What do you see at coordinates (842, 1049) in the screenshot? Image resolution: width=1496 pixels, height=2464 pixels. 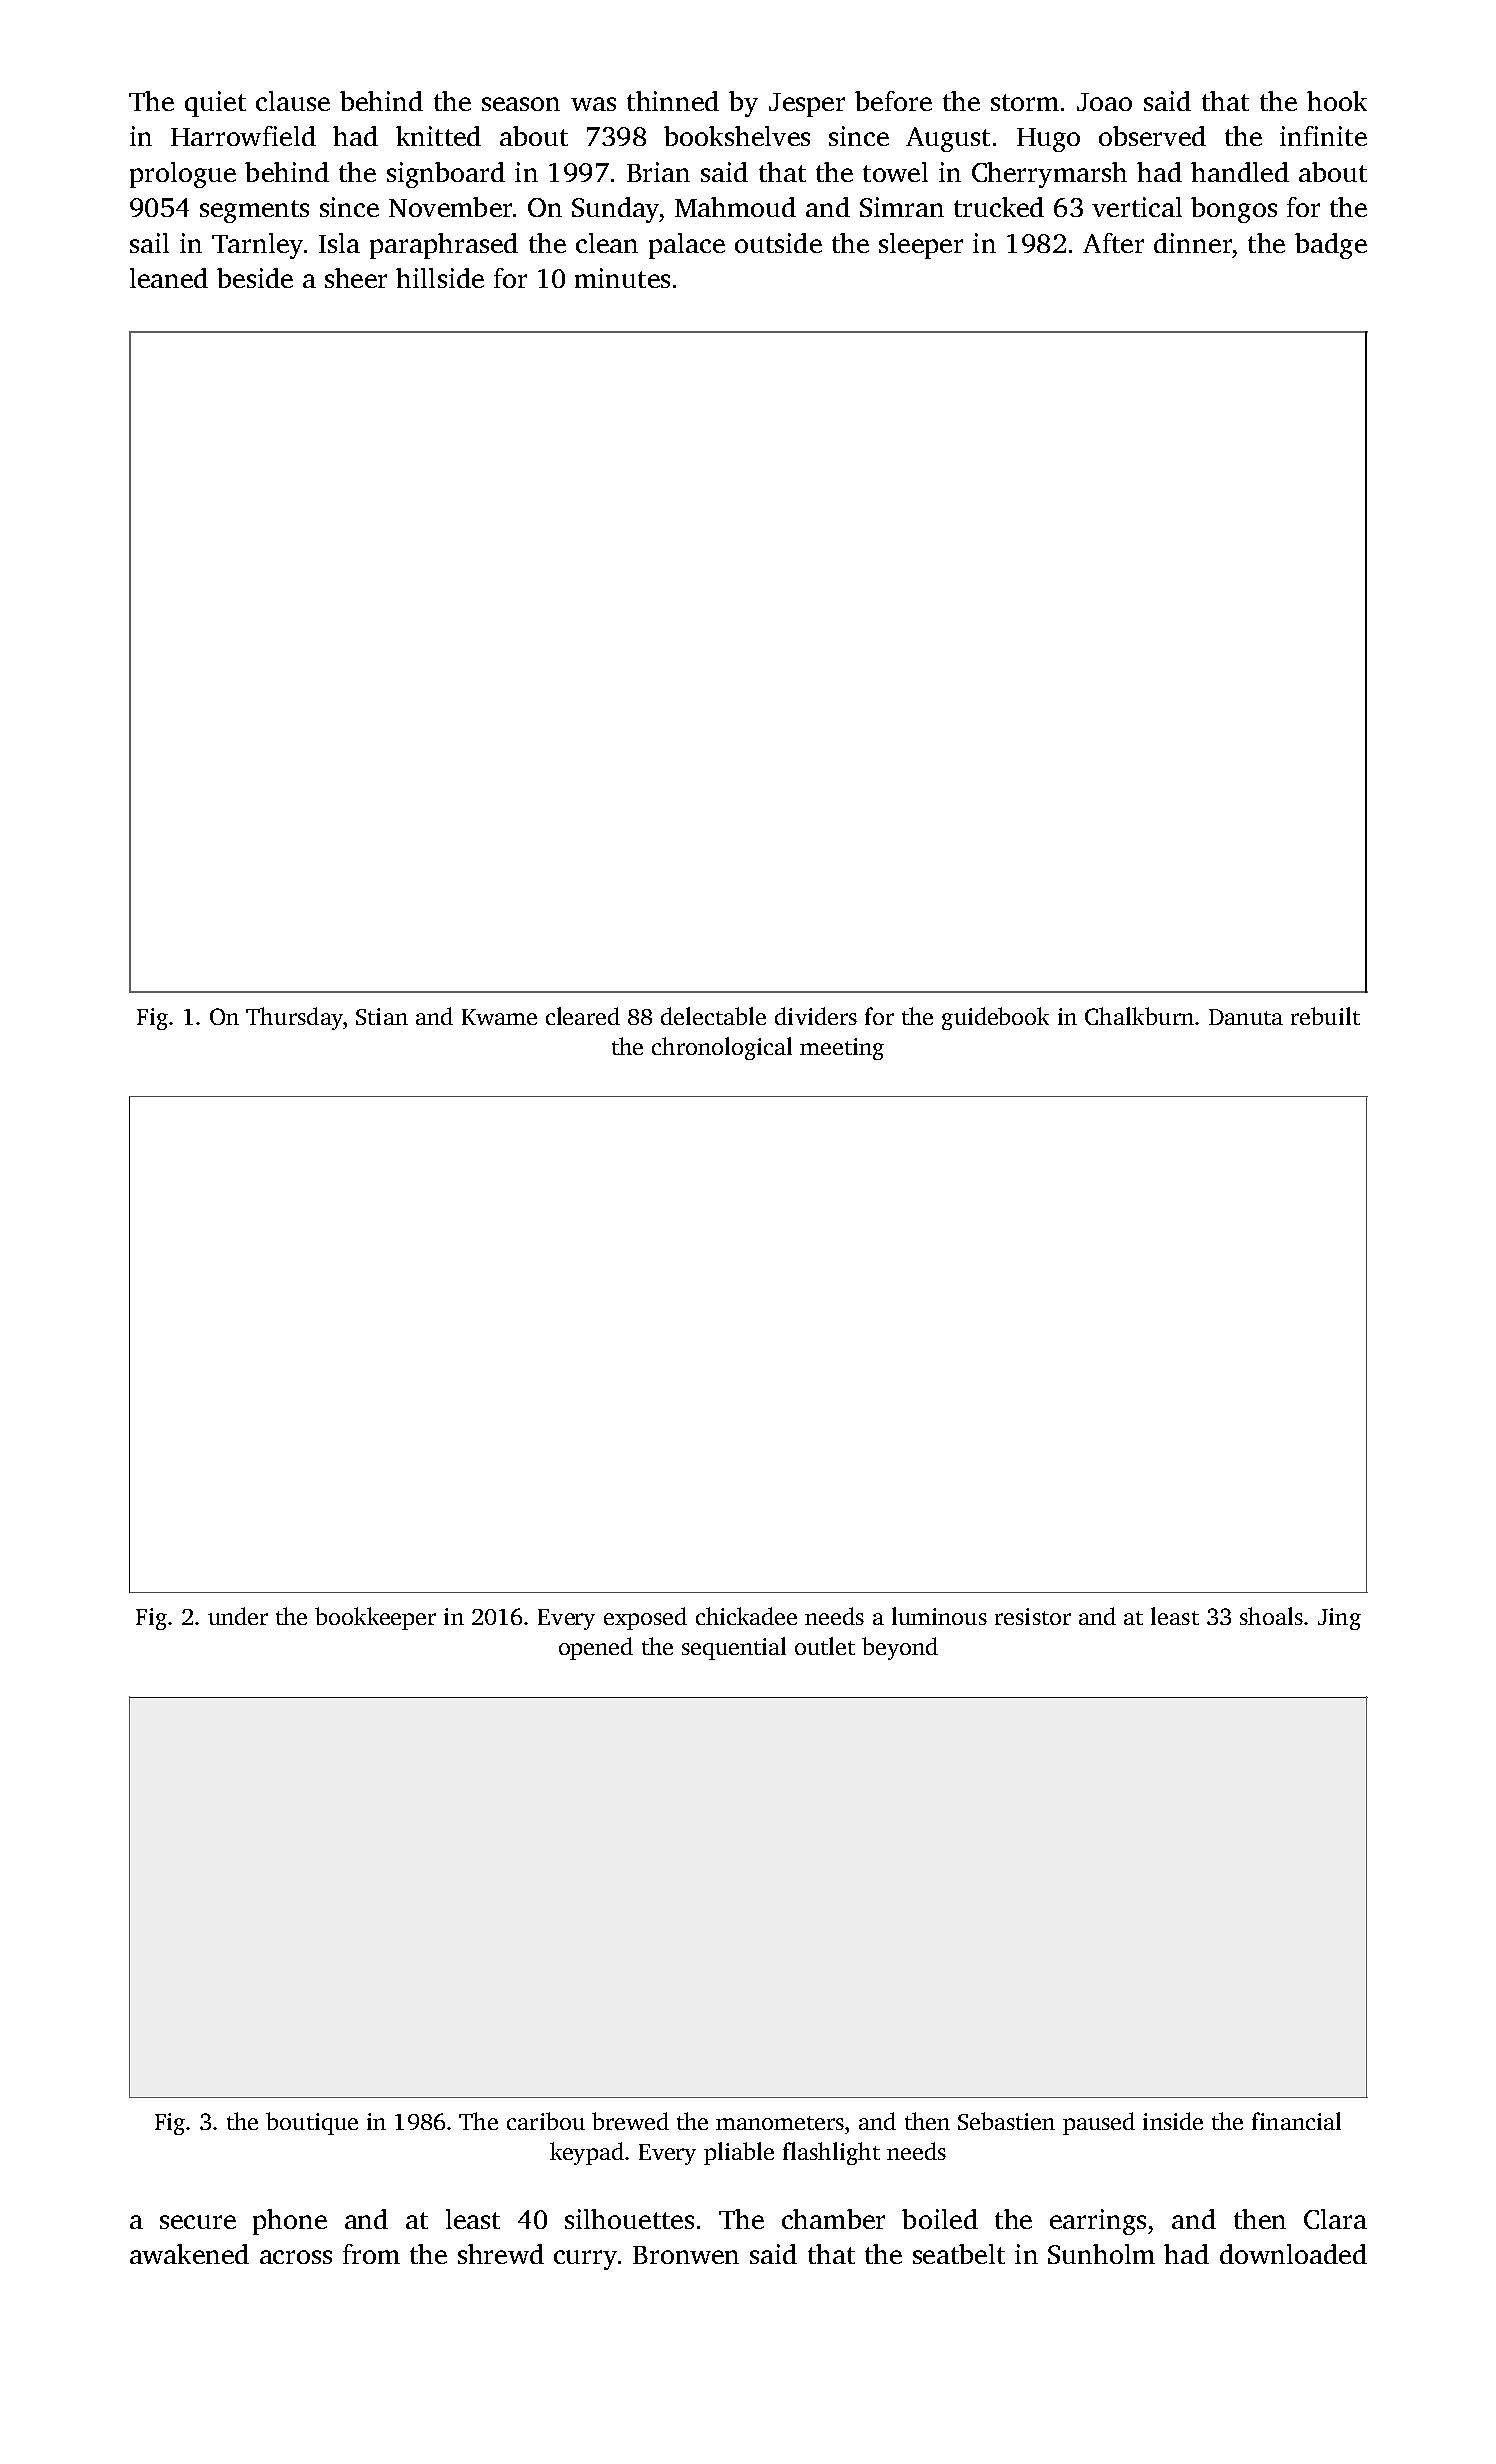 I see `meeting` at bounding box center [842, 1049].
